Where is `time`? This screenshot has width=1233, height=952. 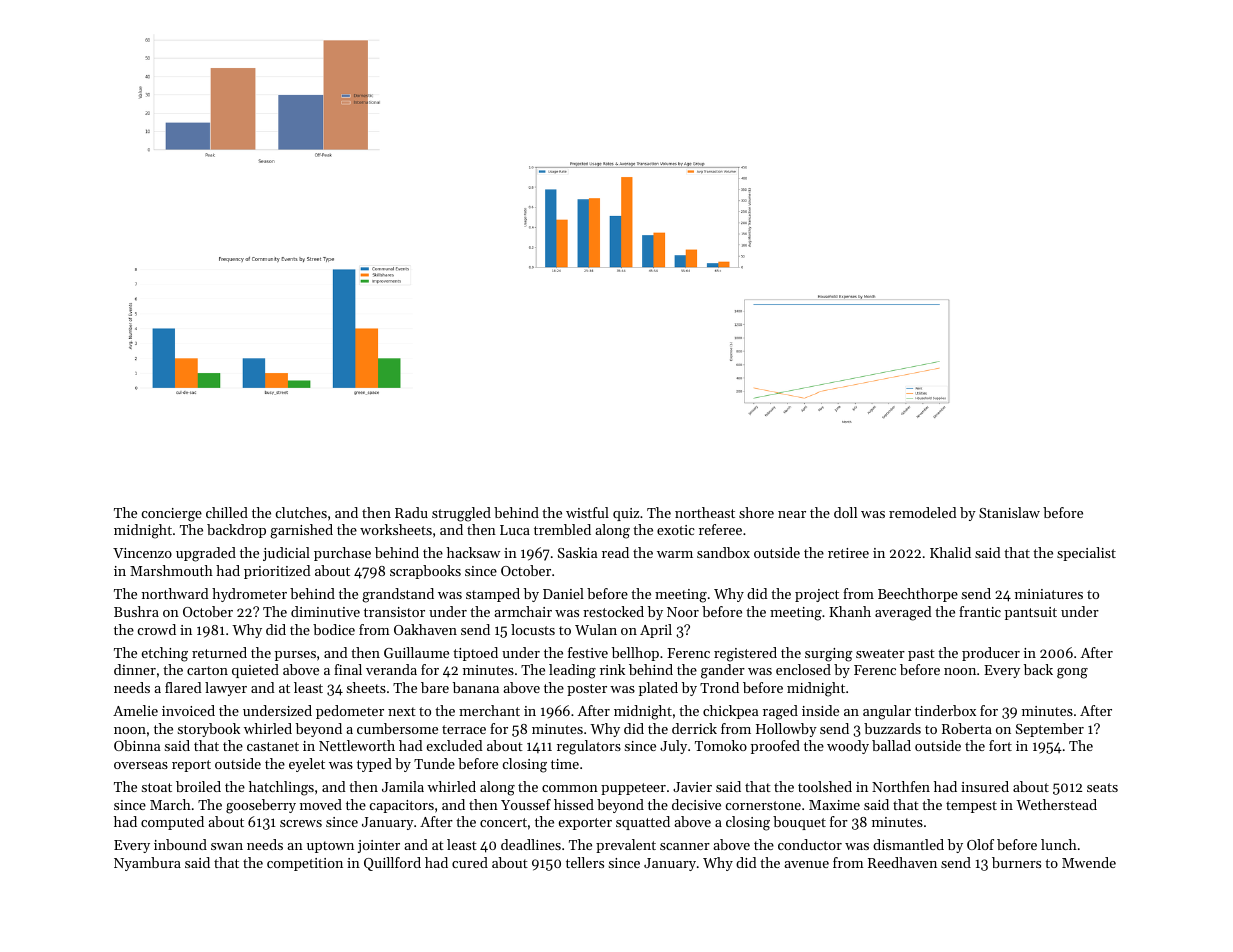
time is located at coordinates (565, 764).
